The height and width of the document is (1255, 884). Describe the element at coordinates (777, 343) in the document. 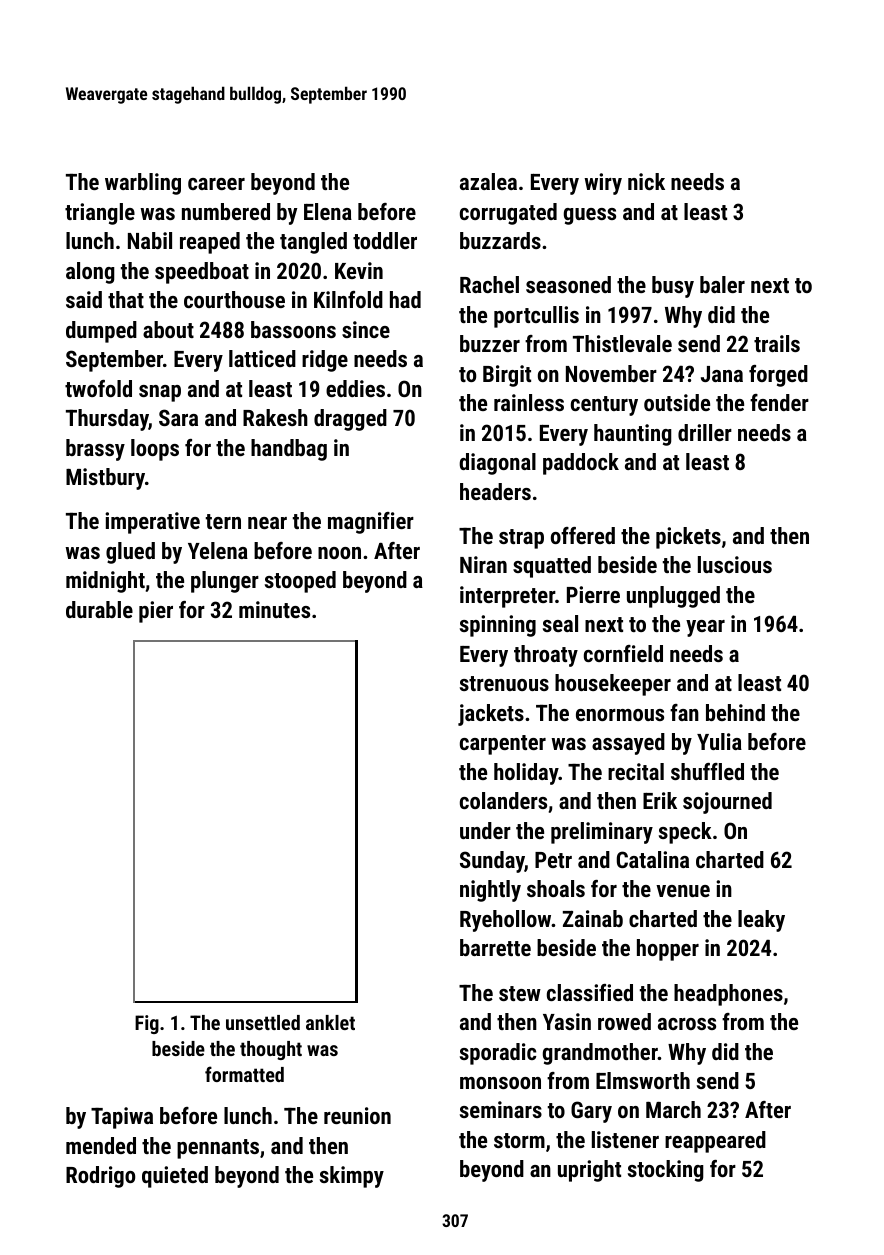

I see `trails` at that location.
